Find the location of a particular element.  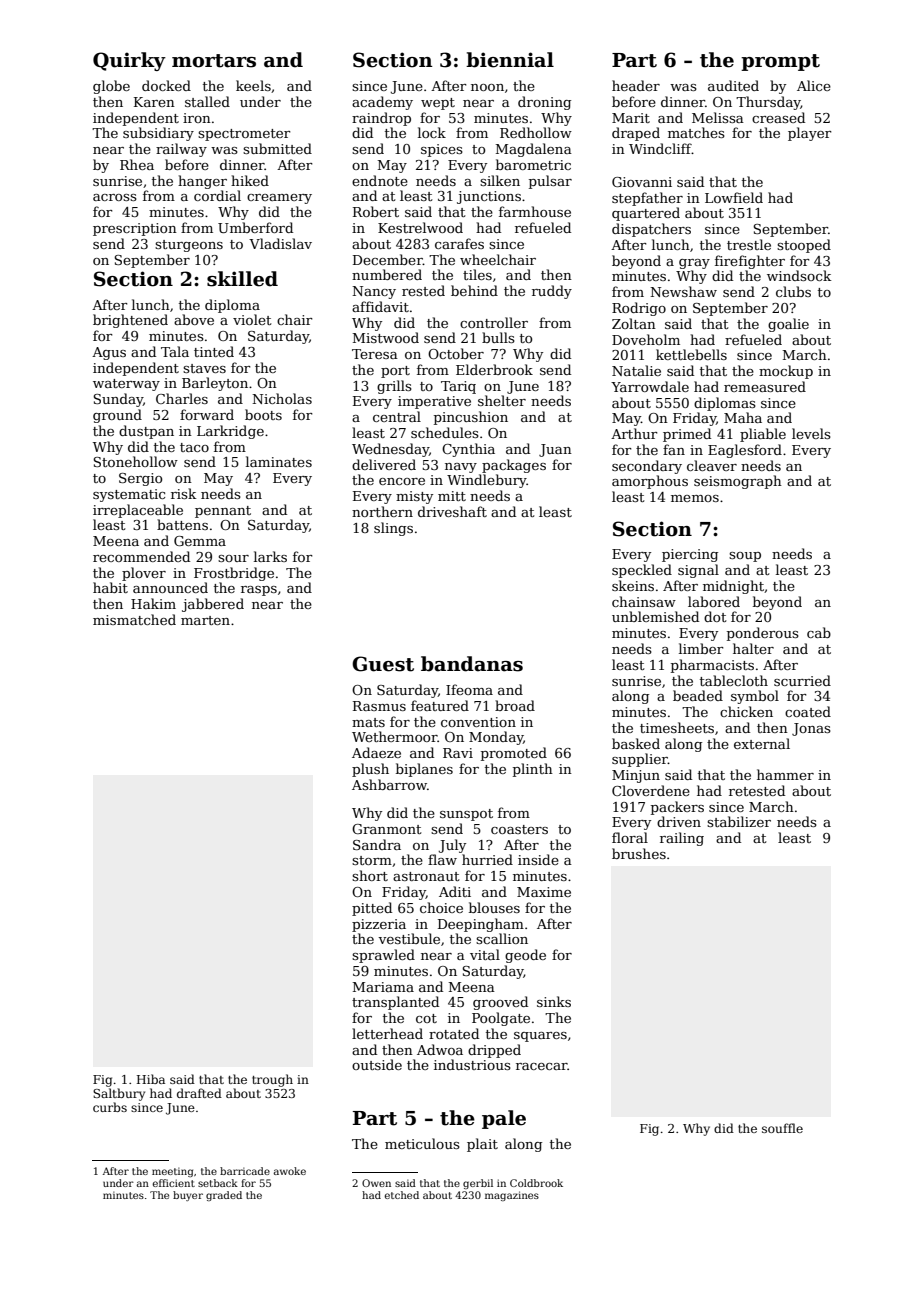

mortars is located at coordinates (214, 61).
